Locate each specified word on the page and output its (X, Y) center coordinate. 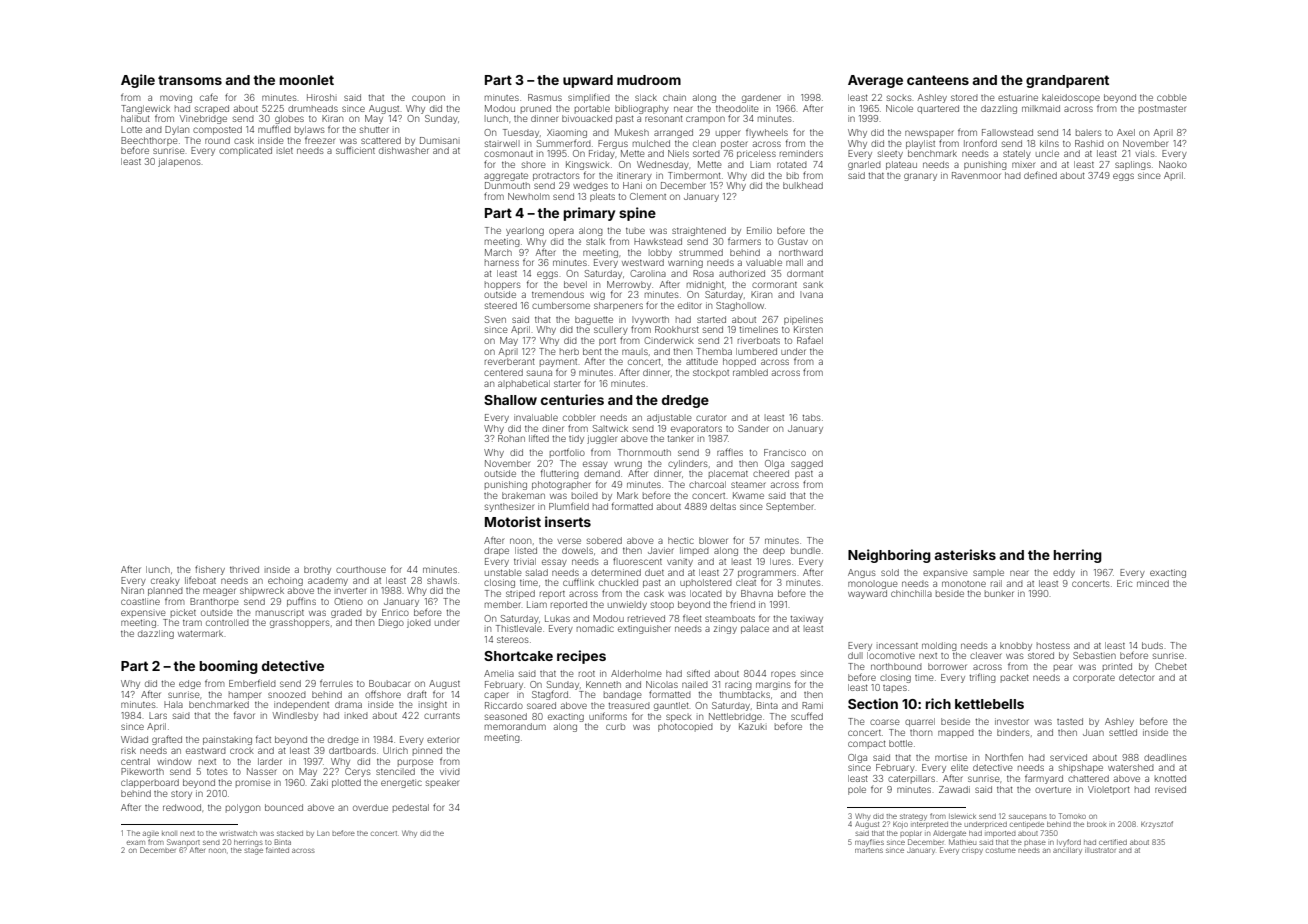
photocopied (685, 727)
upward (588, 81)
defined (1040, 175)
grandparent (1067, 81)
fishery (210, 570)
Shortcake (518, 656)
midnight (705, 285)
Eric (1124, 583)
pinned (427, 751)
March (498, 252)
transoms (190, 80)
